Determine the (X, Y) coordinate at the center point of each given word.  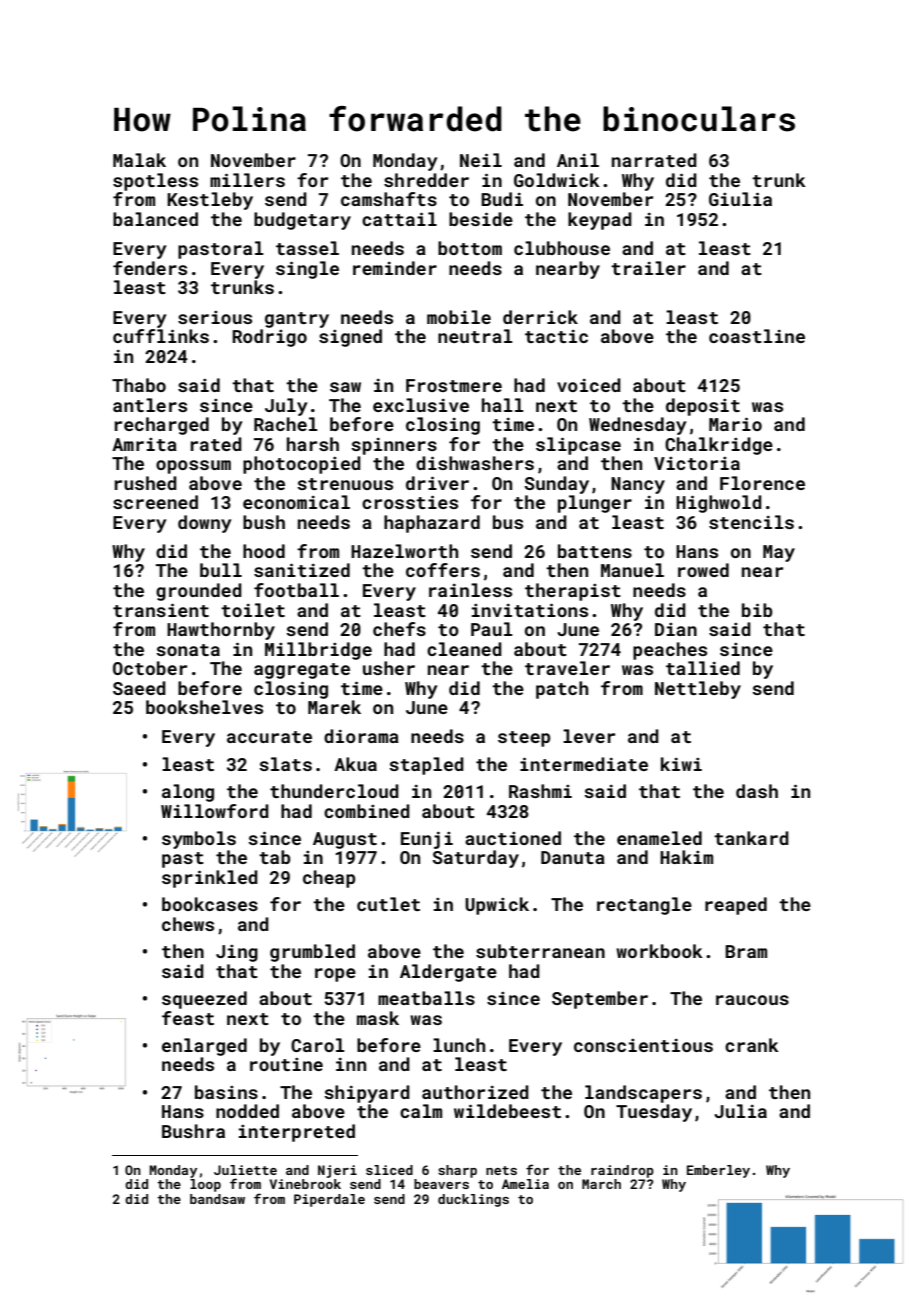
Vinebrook (305, 1184)
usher (389, 668)
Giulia (740, 199)
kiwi (681, 764)
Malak (139, 160)
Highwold (719, 504)
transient (161, 610)
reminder (395, 268)
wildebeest (507, 1111)
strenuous (345, 484)
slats (285, 764)
